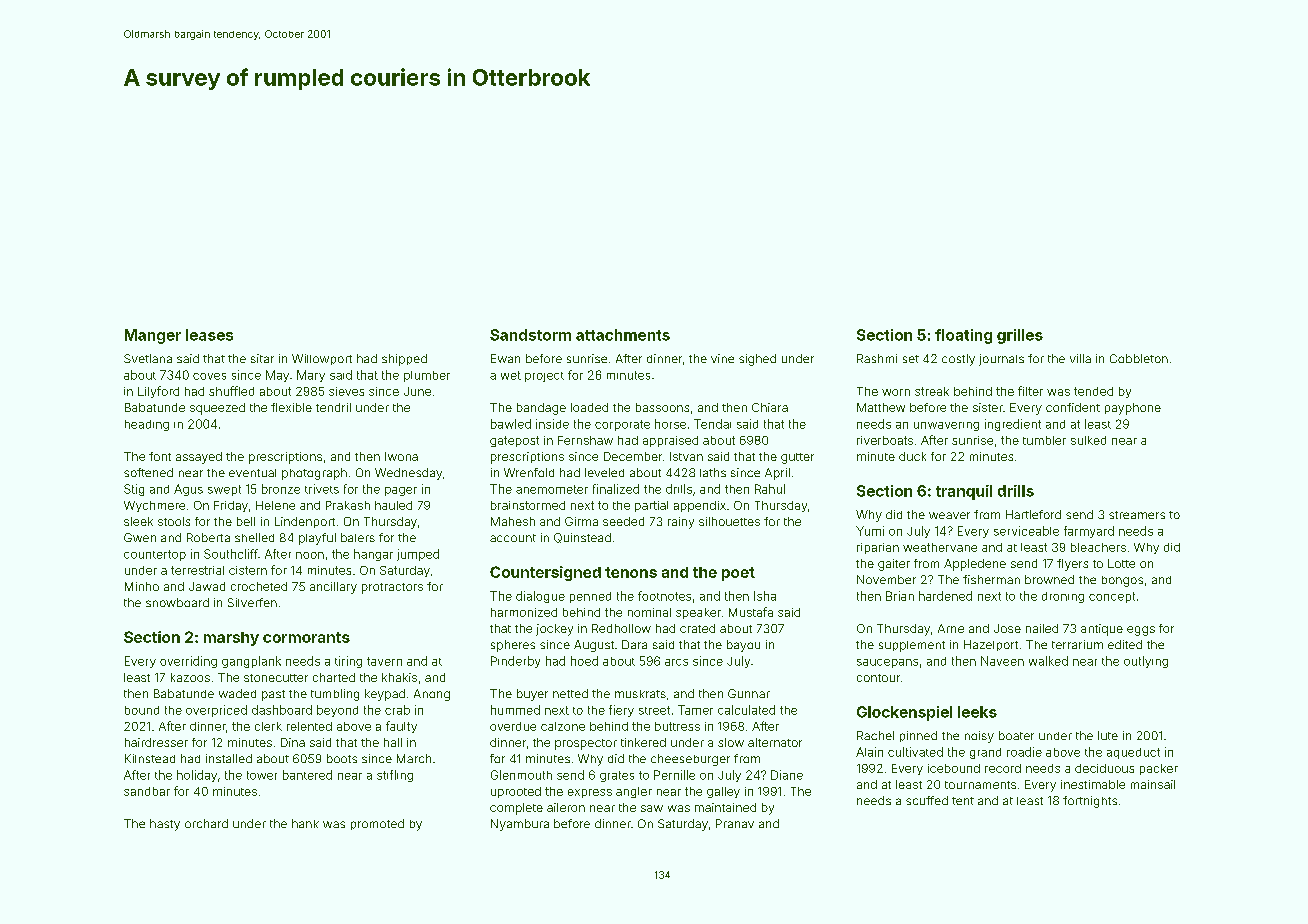 The height and width of the image is (924, 1308). What do you see at coordinates (623, 335) in the image?
I see `attachments` at bounding box center [623, 335].
